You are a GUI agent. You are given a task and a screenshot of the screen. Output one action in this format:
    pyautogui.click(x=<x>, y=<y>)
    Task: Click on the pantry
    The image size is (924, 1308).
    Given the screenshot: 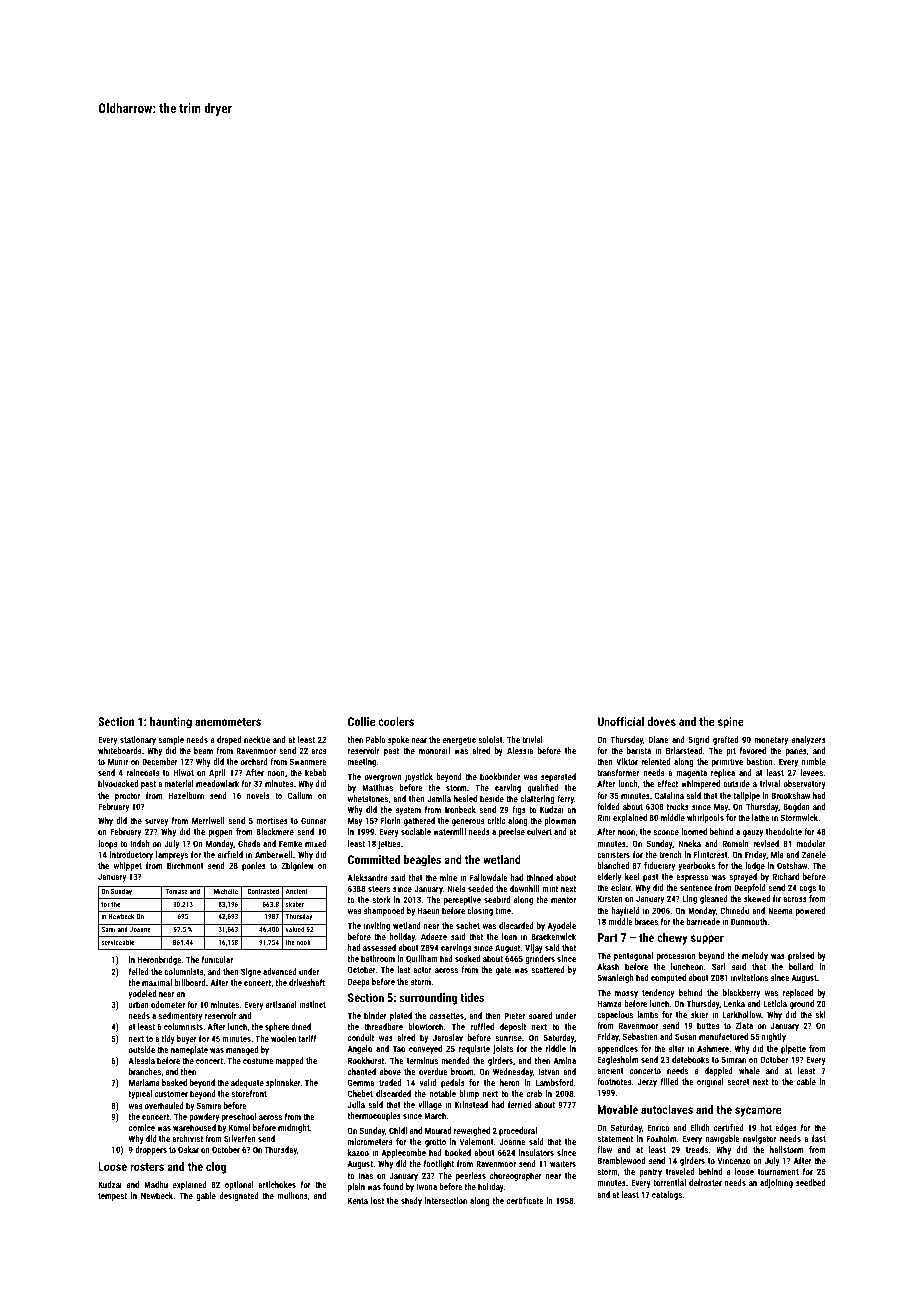 What is the action you would take?
    pyautogui.click(x=650, y=1173)
